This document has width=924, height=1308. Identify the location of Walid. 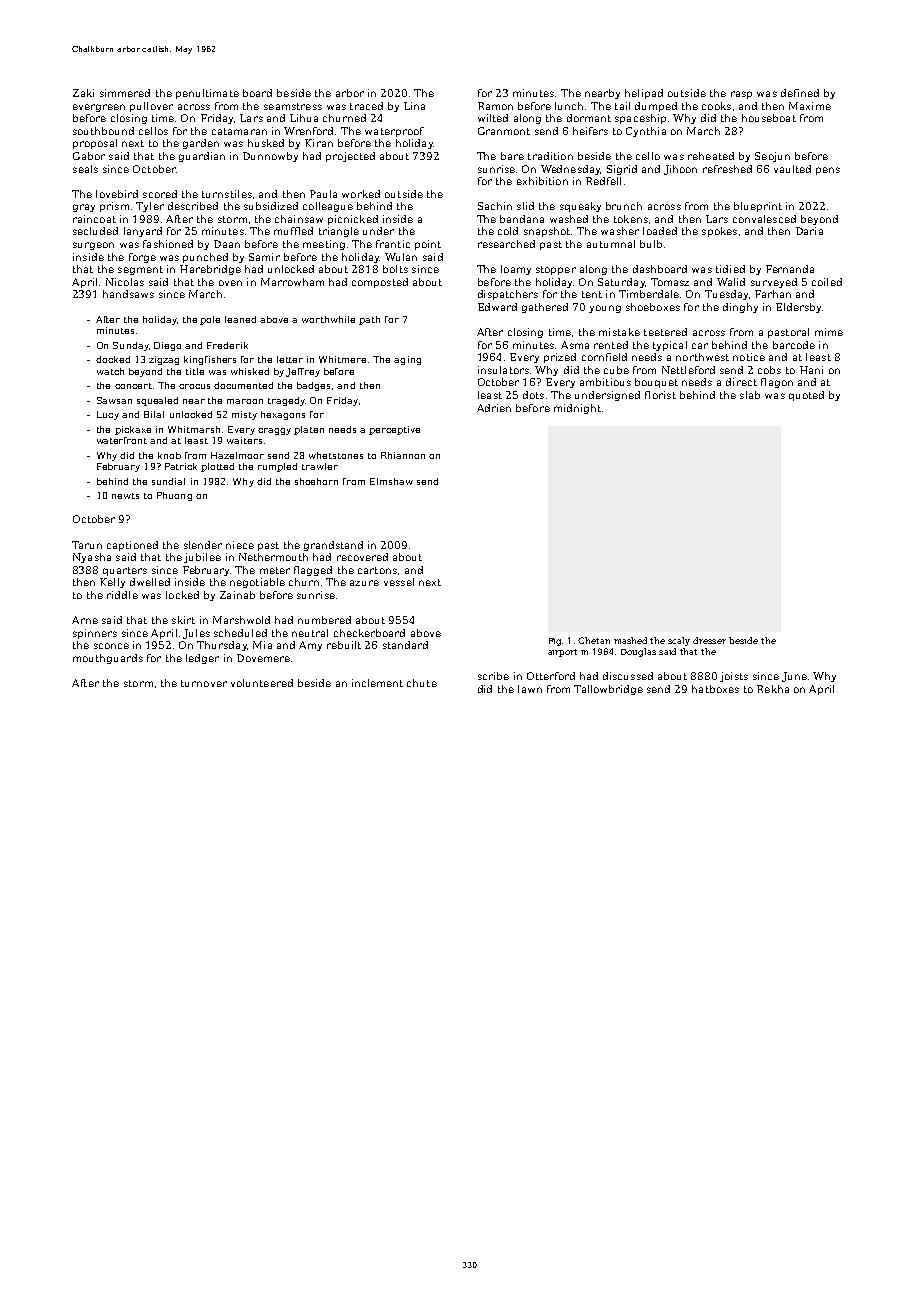
(731, 282).
